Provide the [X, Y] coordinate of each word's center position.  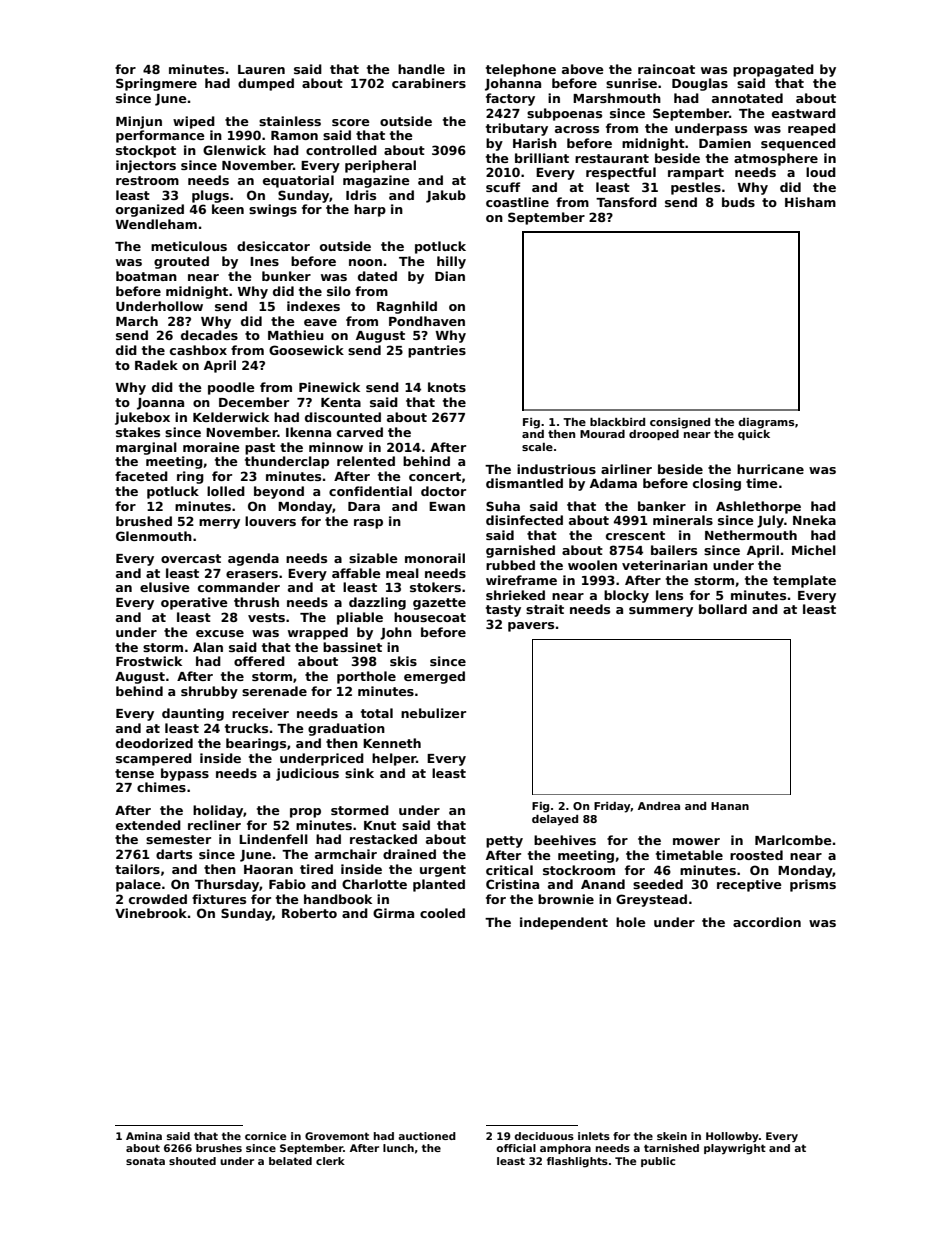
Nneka [814, 520]
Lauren [261, 69]
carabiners [429, 83]
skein [672, 1136]
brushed [144, 521]
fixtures [219, 899]
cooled [442, 913]
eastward [804, 113]
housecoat [430, 617]
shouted [192, 1161]
